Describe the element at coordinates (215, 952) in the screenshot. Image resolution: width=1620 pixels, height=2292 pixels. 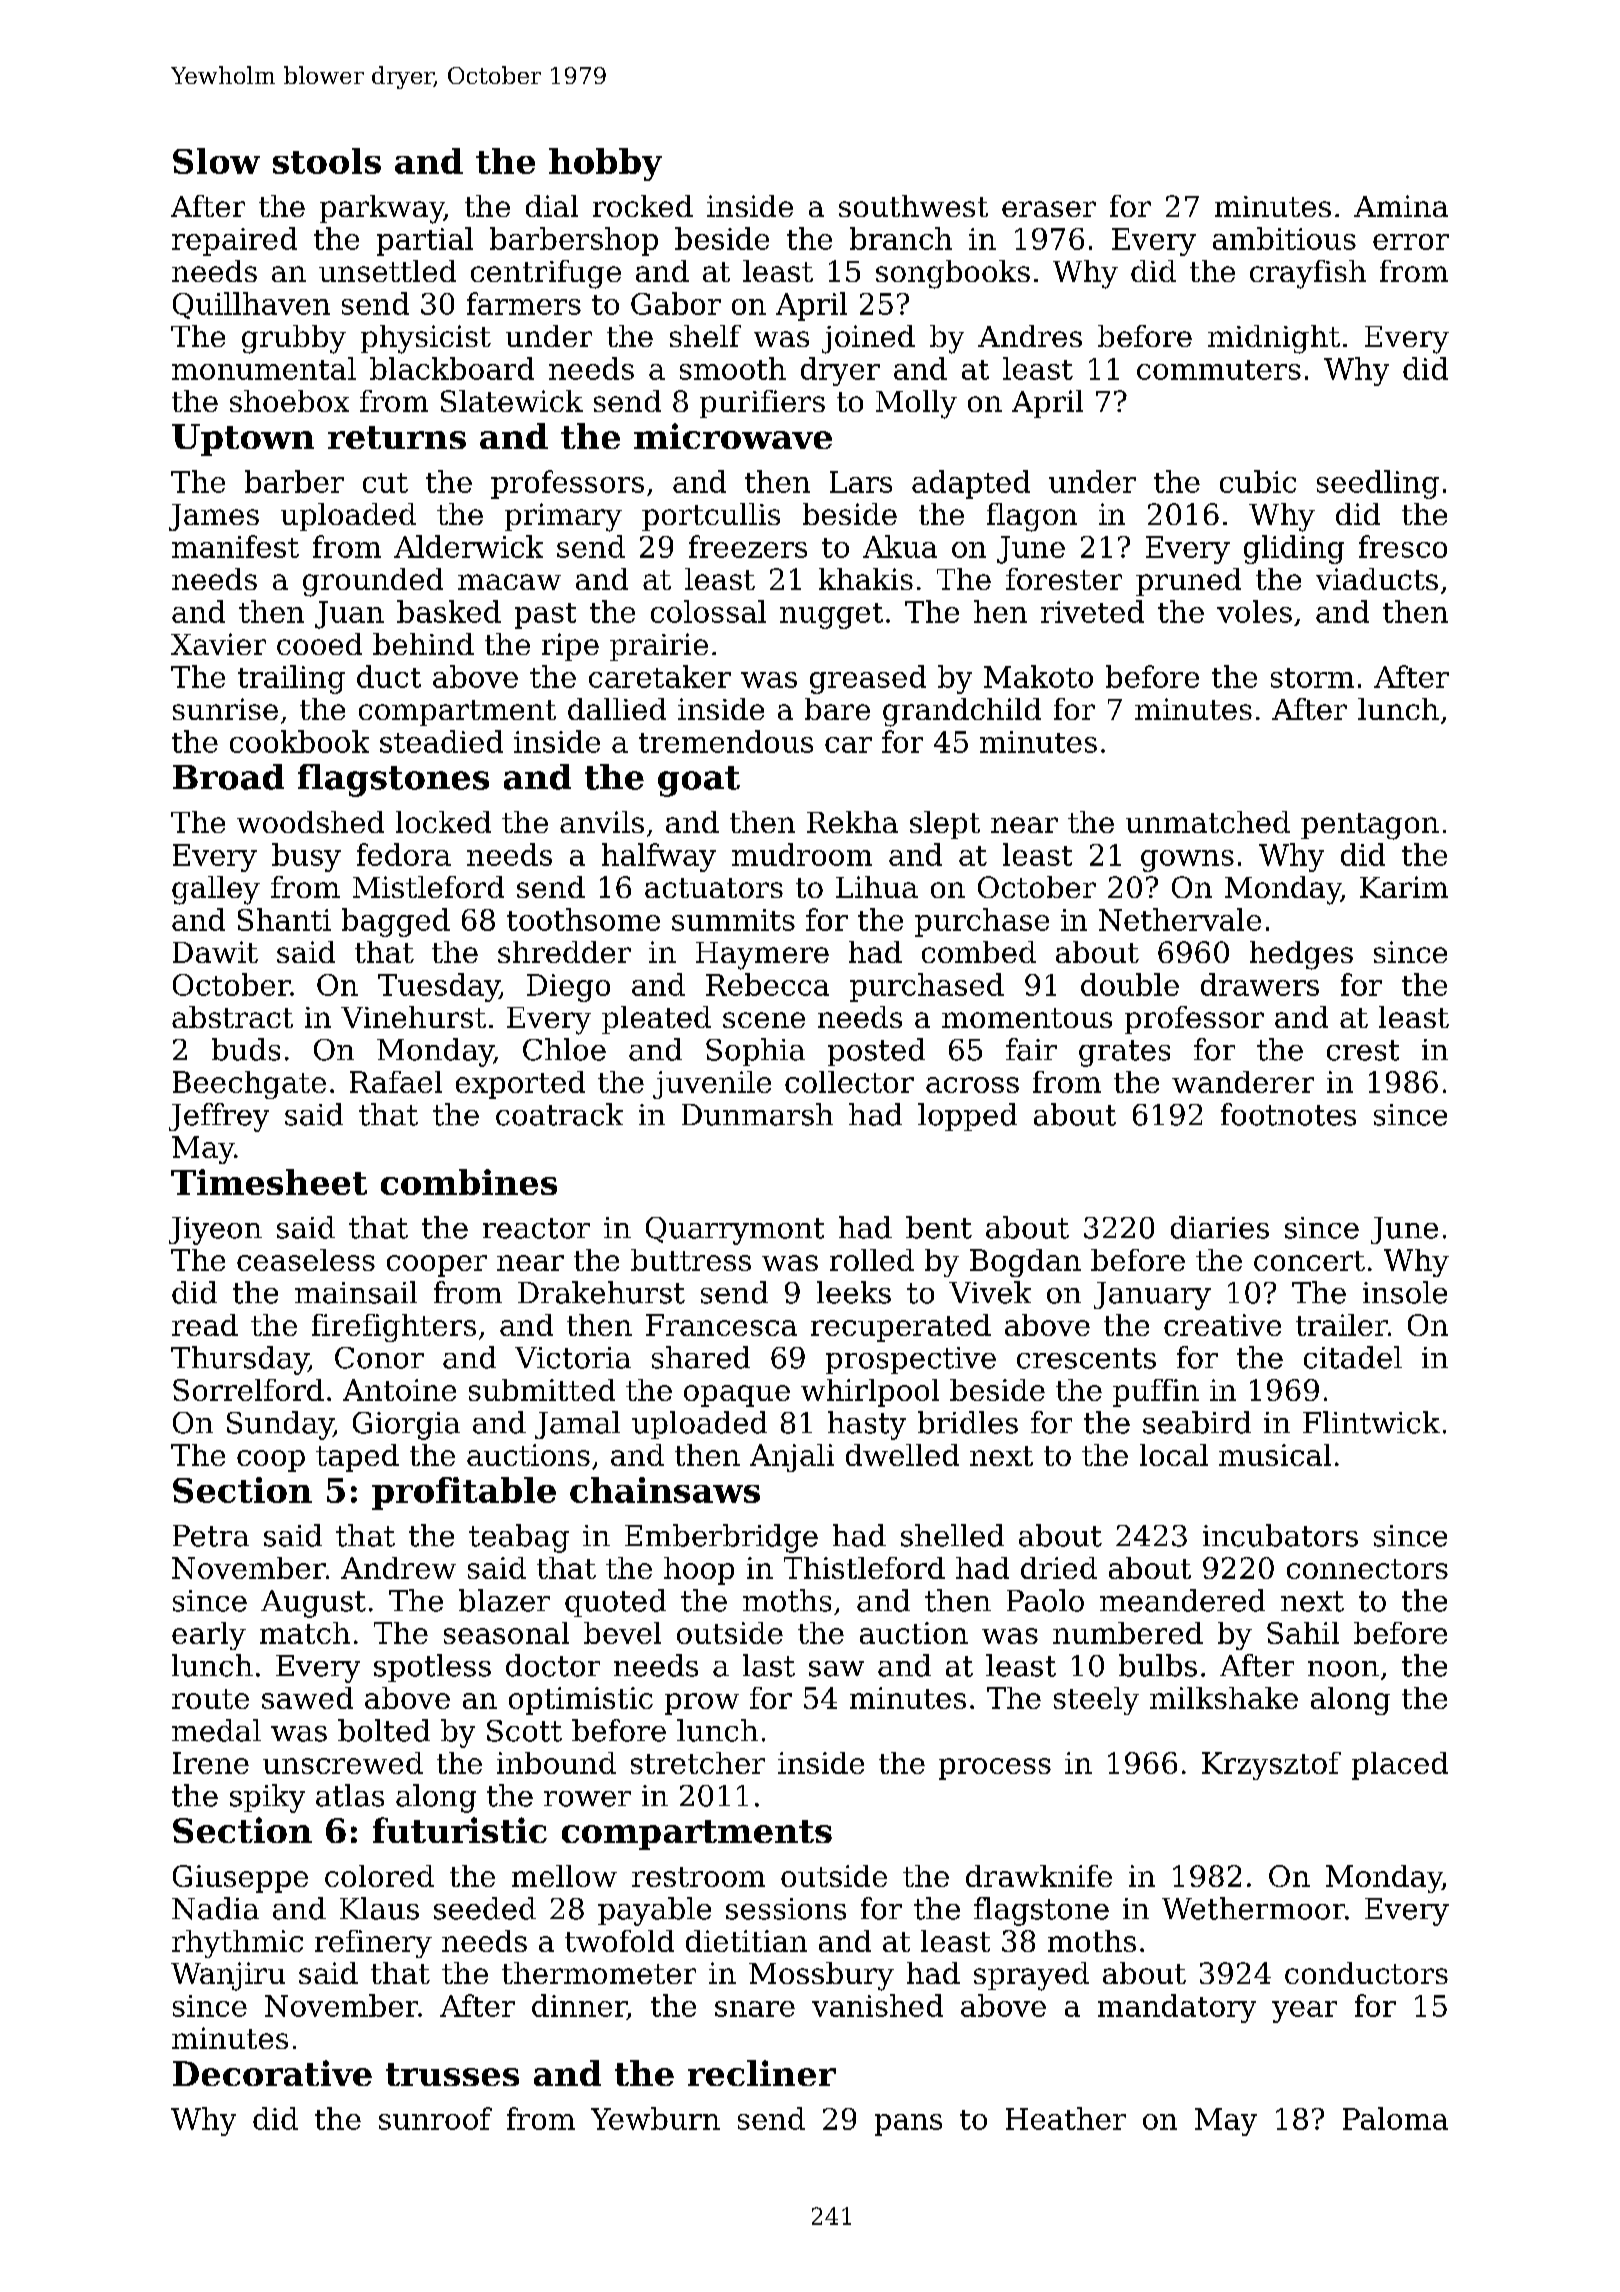
I see `Dawit` at that location.
